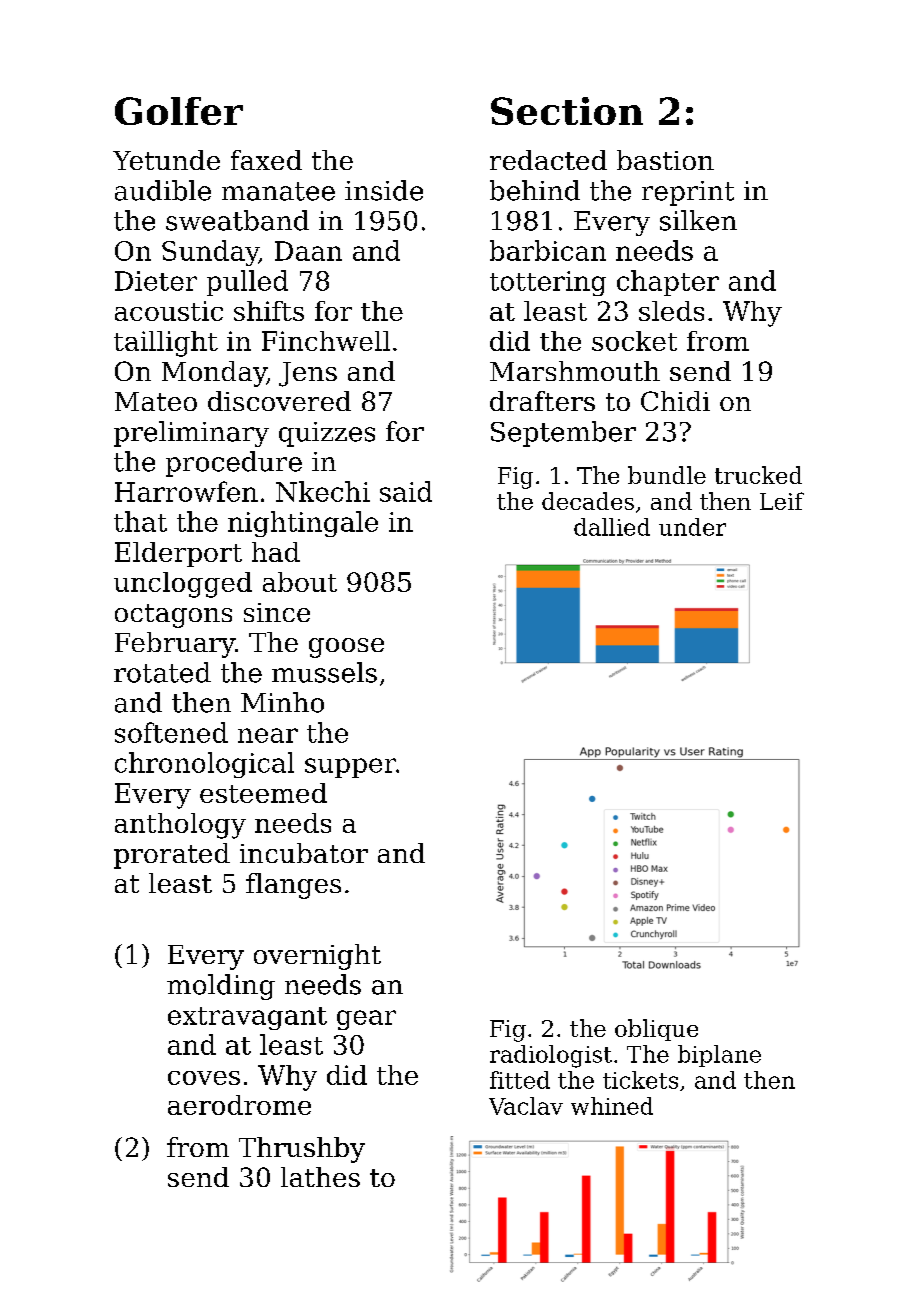  What do you see at coordinates (304, 853) in the image?
I see `incubator` at bounding box center [304, 853].
